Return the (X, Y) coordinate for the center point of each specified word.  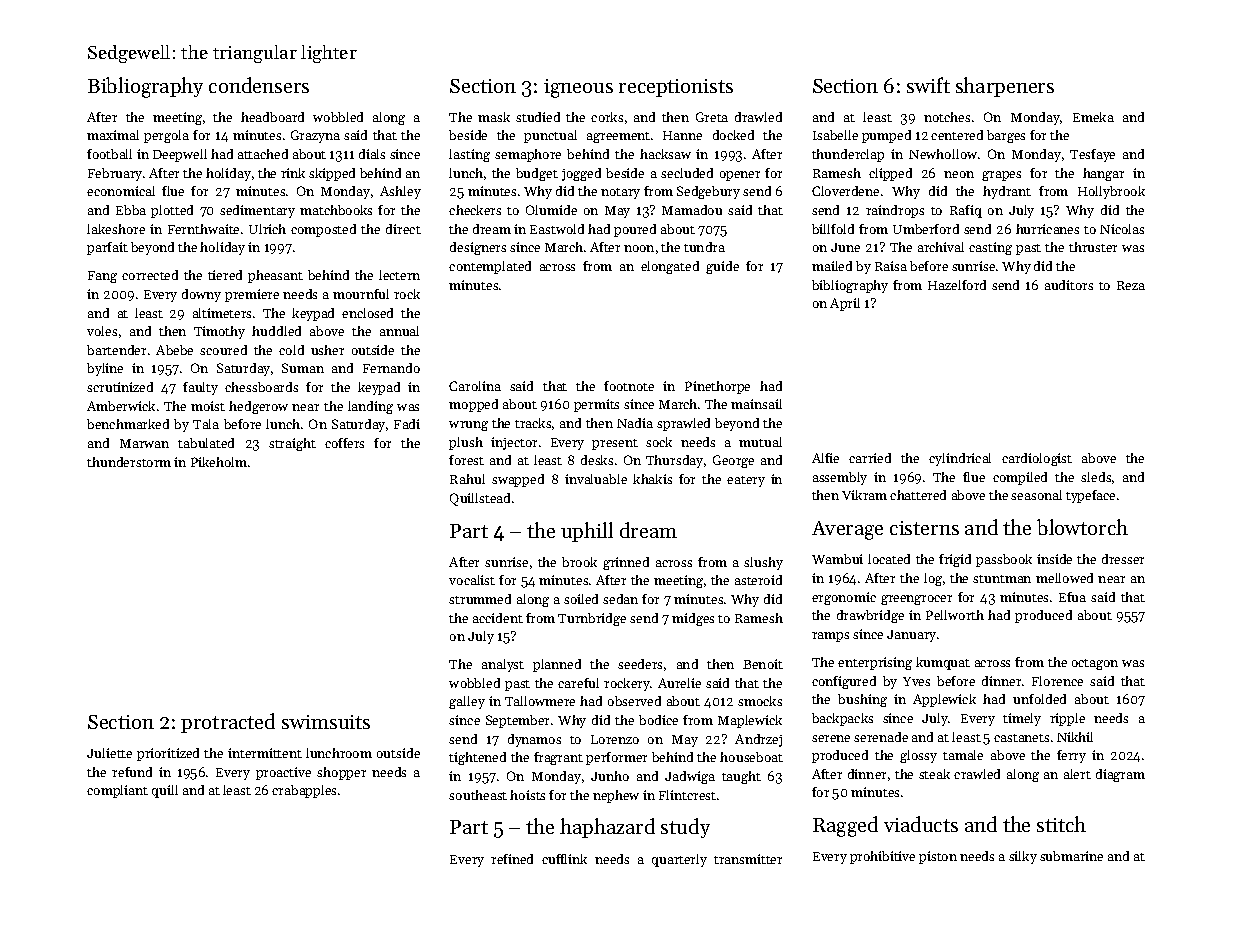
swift (928, 85)
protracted (228, 723)
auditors (1069, 285)
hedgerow (258, 407)
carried (870, 458)
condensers (259, 85)
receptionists (676, 88)
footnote (629, 386)
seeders (640, 664)
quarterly (679, 860)
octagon (1095, 664)
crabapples (304, 791)
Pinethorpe (717, 387)
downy (201, 295)
